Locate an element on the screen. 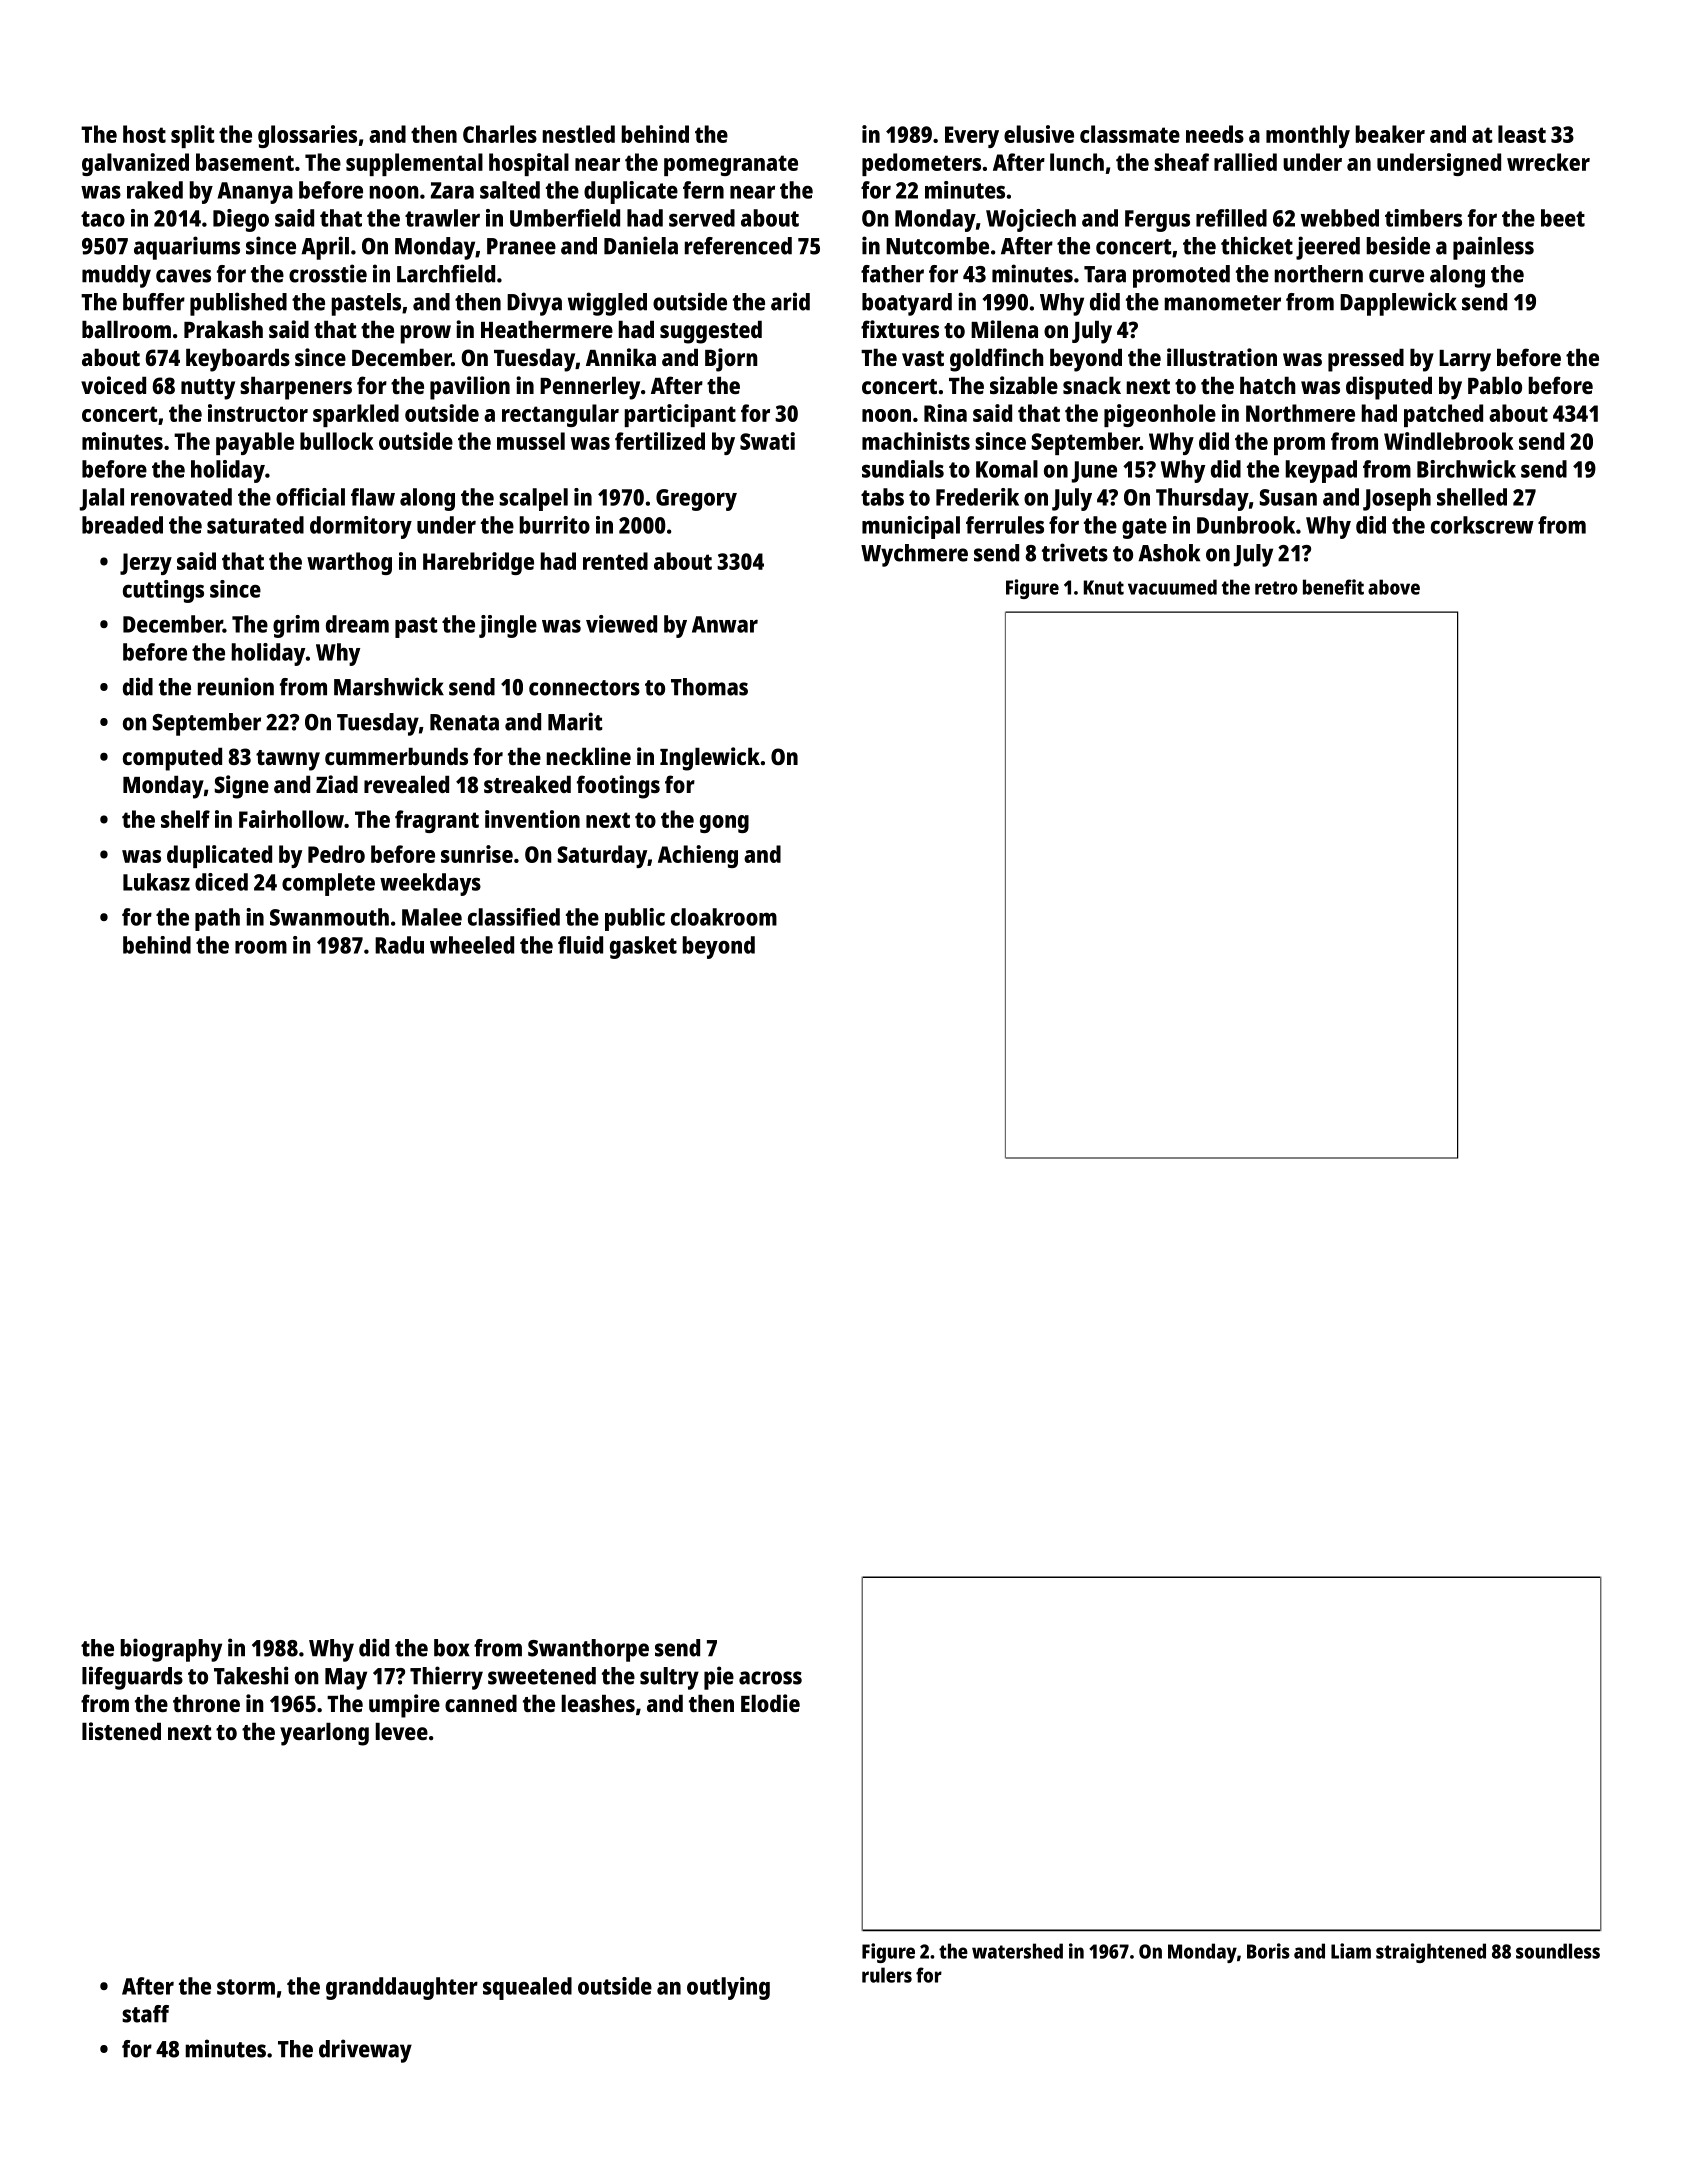 Image resolution: width=1683 pixels, height=2178 pixels. above is located at coordinates (1394, 587).
